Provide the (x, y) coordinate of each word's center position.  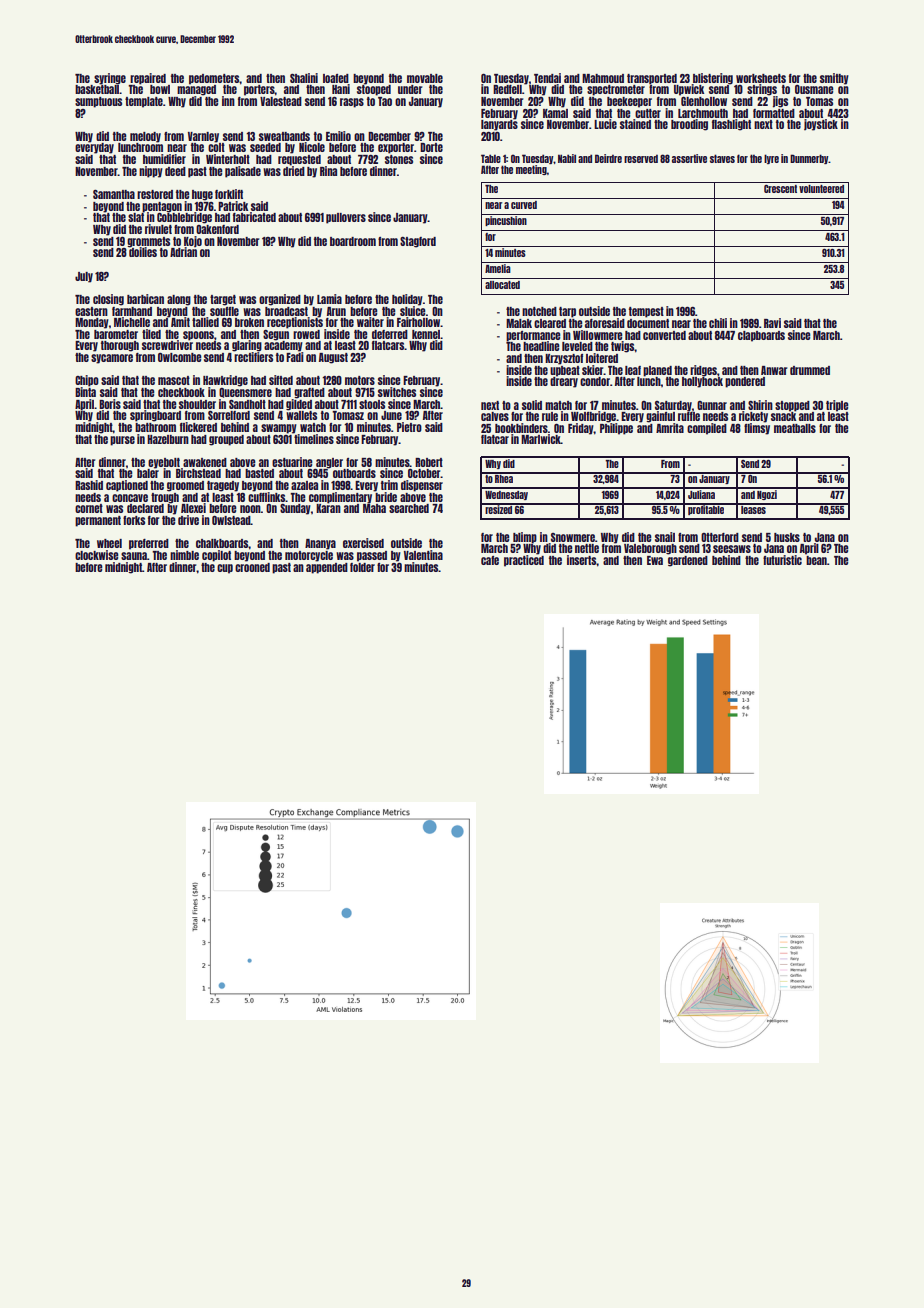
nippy (151, 172)
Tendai (547, 78)
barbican (145, 299)
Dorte (431, 147)
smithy (834, 79)
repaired (148, 79)
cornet (89, 508)
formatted (774, 113)
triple (837, 406)
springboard (155, 416)
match (558, 405)
